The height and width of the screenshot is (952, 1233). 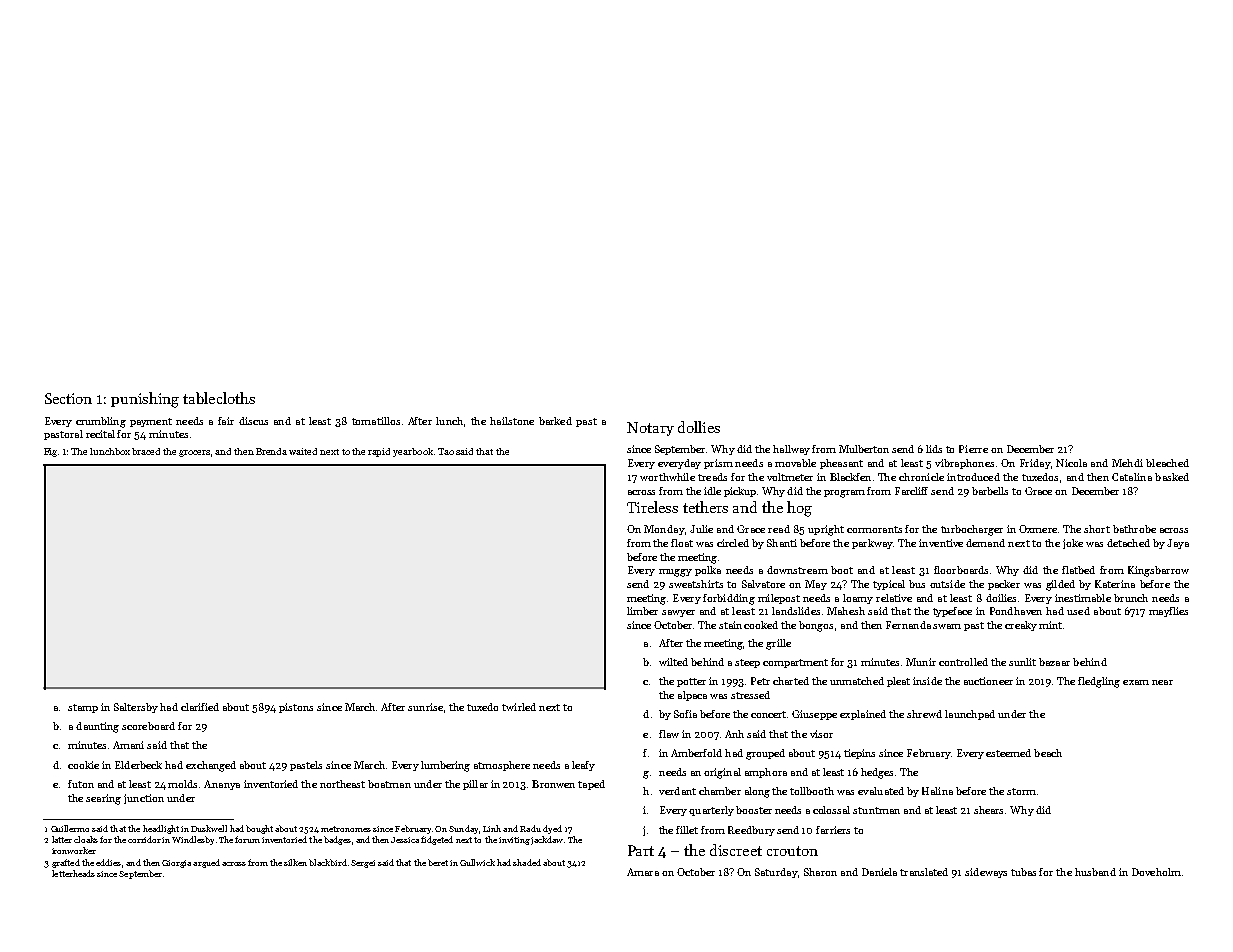 What do you see at coordinates (219, 398) in the screenshot?
I see `tablecloths` at bounding box center [219, 398].
